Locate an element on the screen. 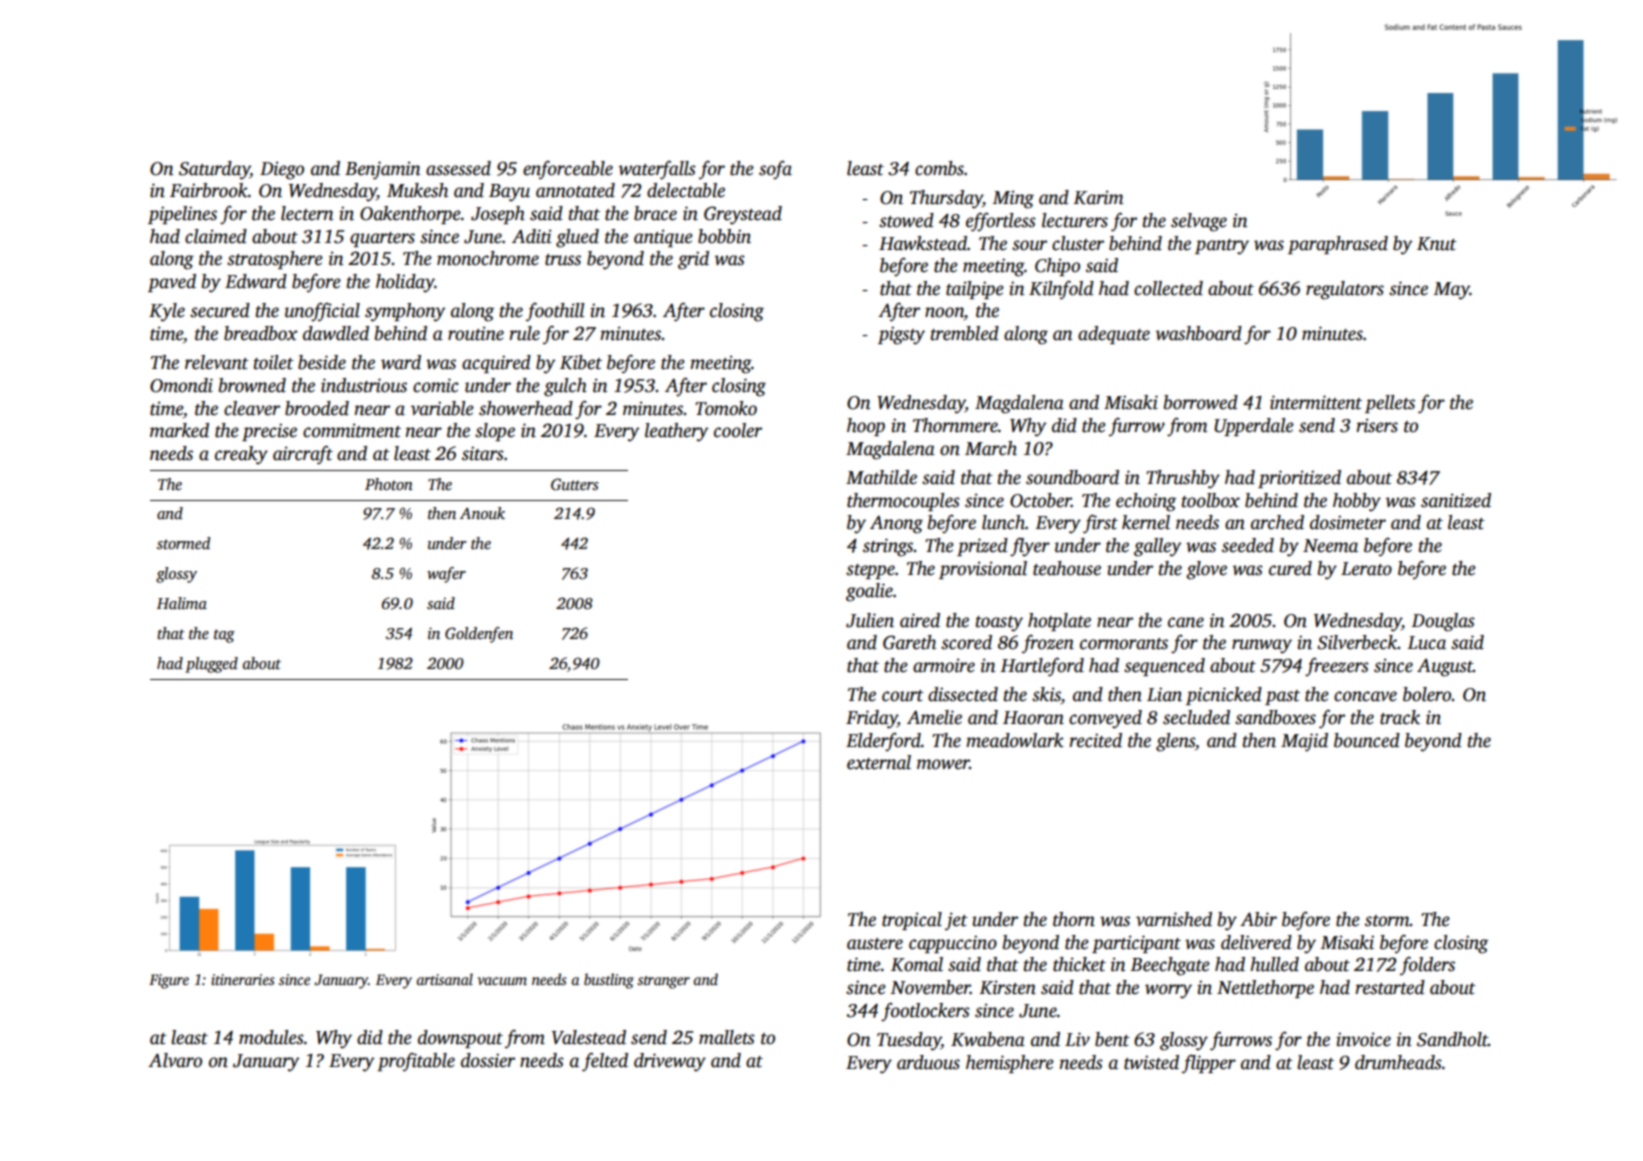 This screenshot has width=1643, height=1161. prioritized is located at coordinates (1299, 479).
